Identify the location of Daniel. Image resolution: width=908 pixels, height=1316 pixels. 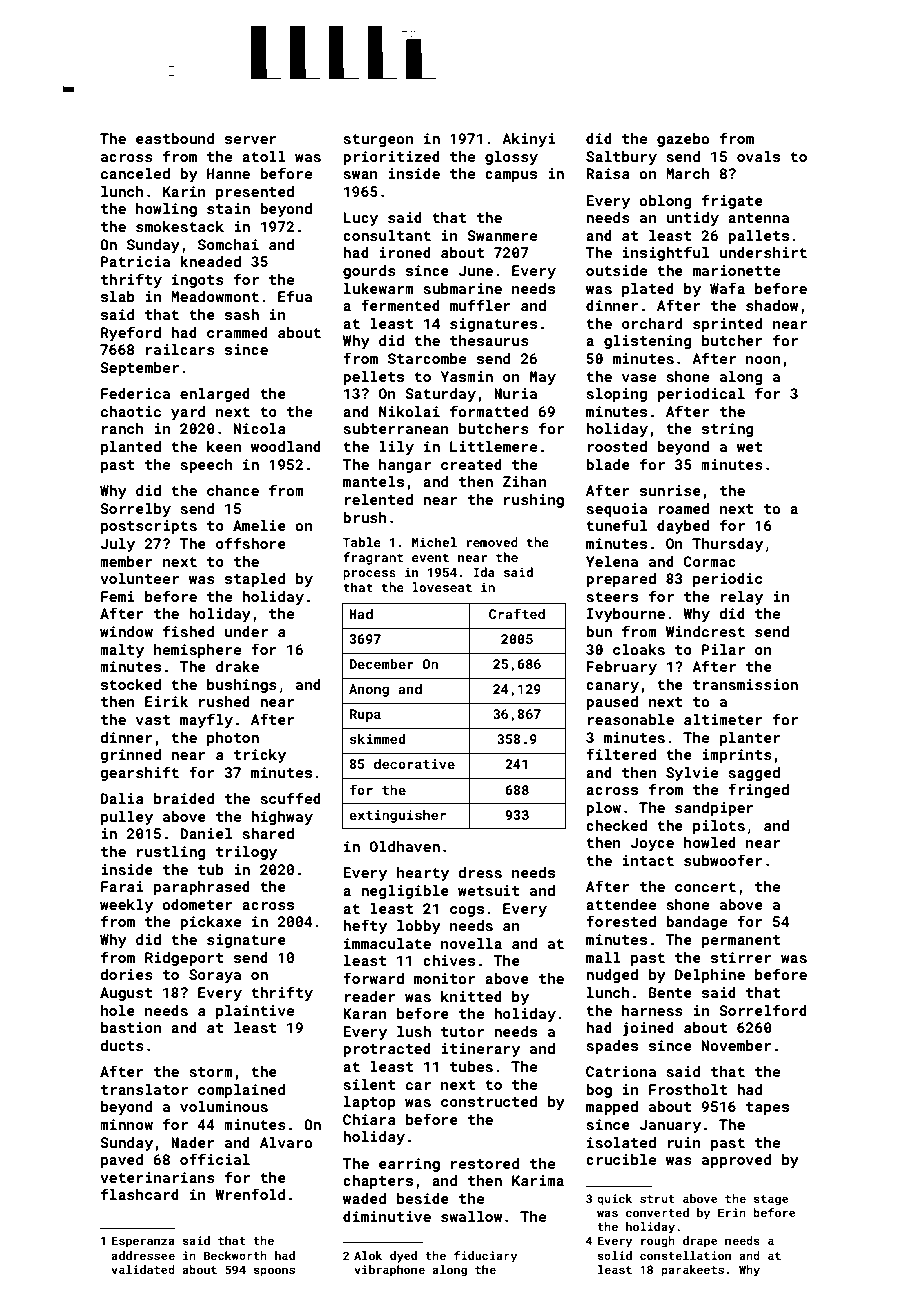
(206, 833).
